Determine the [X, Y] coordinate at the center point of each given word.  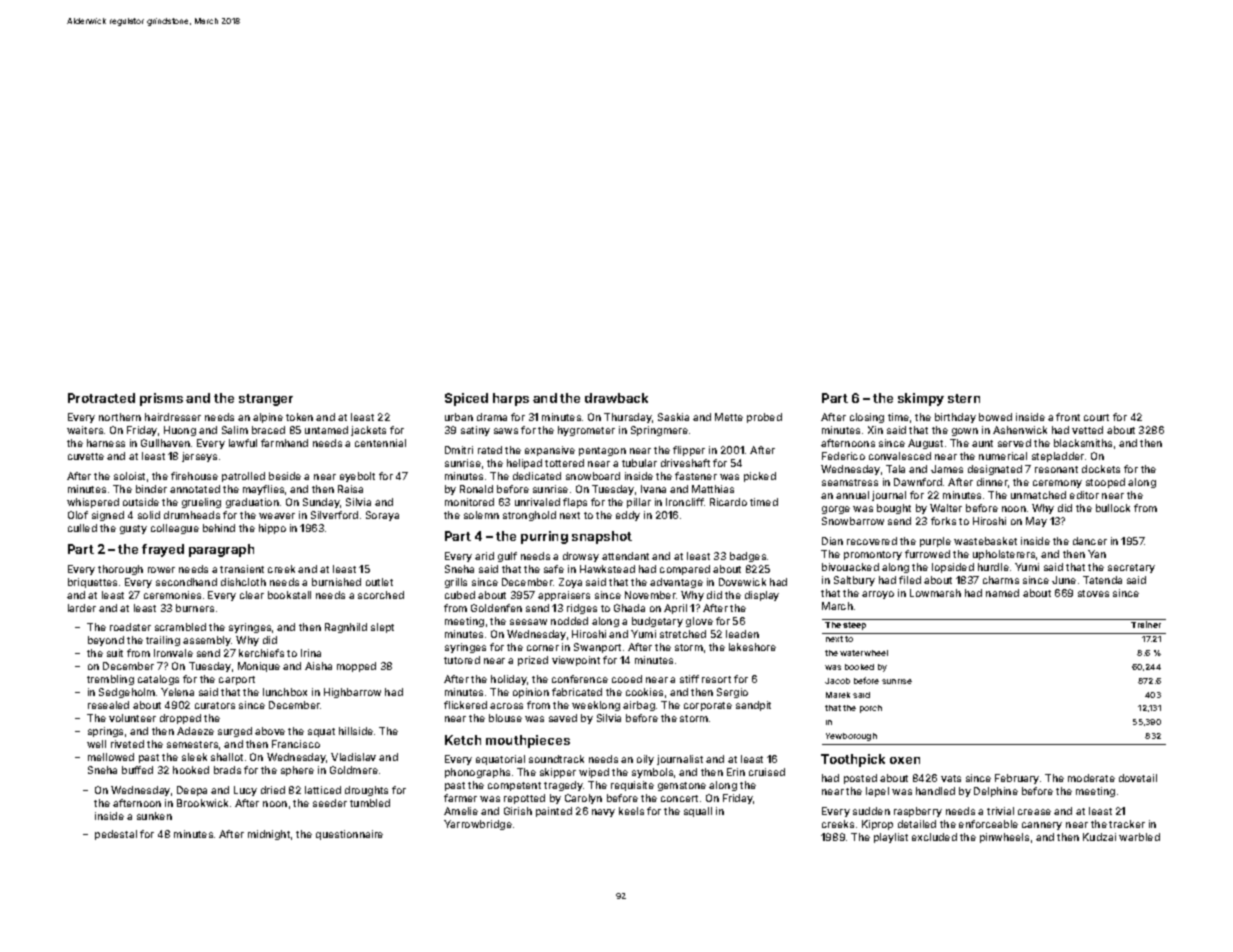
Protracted [101, 398]
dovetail [1138, 778]
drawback [616, 398]
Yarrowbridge [478, 825]
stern [964, 398]
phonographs [477, 773]
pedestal [116, 835]
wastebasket [985, 541]
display [762, 596]
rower [161, 570]
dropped [180, 719]
